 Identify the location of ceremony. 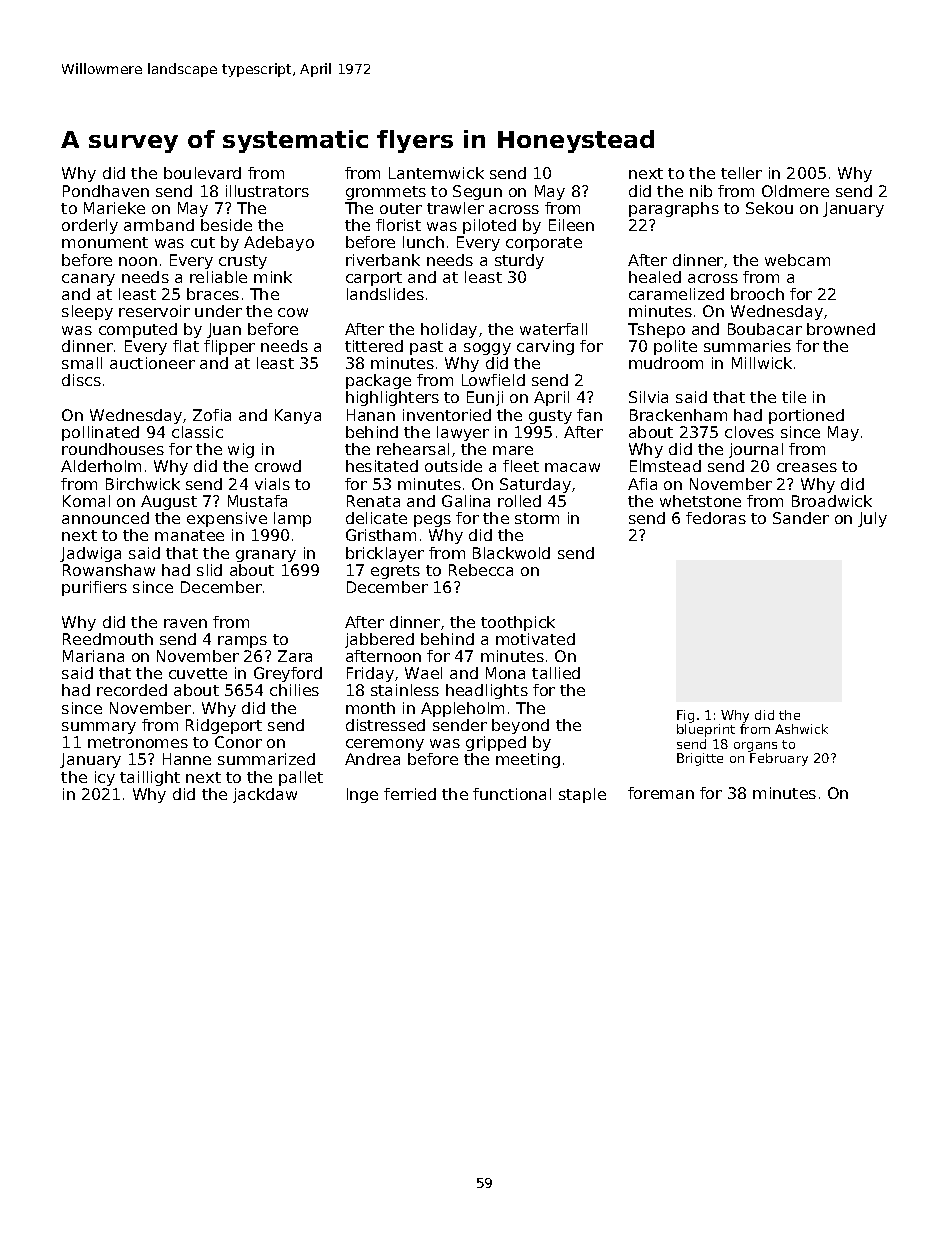
(385, 745).
